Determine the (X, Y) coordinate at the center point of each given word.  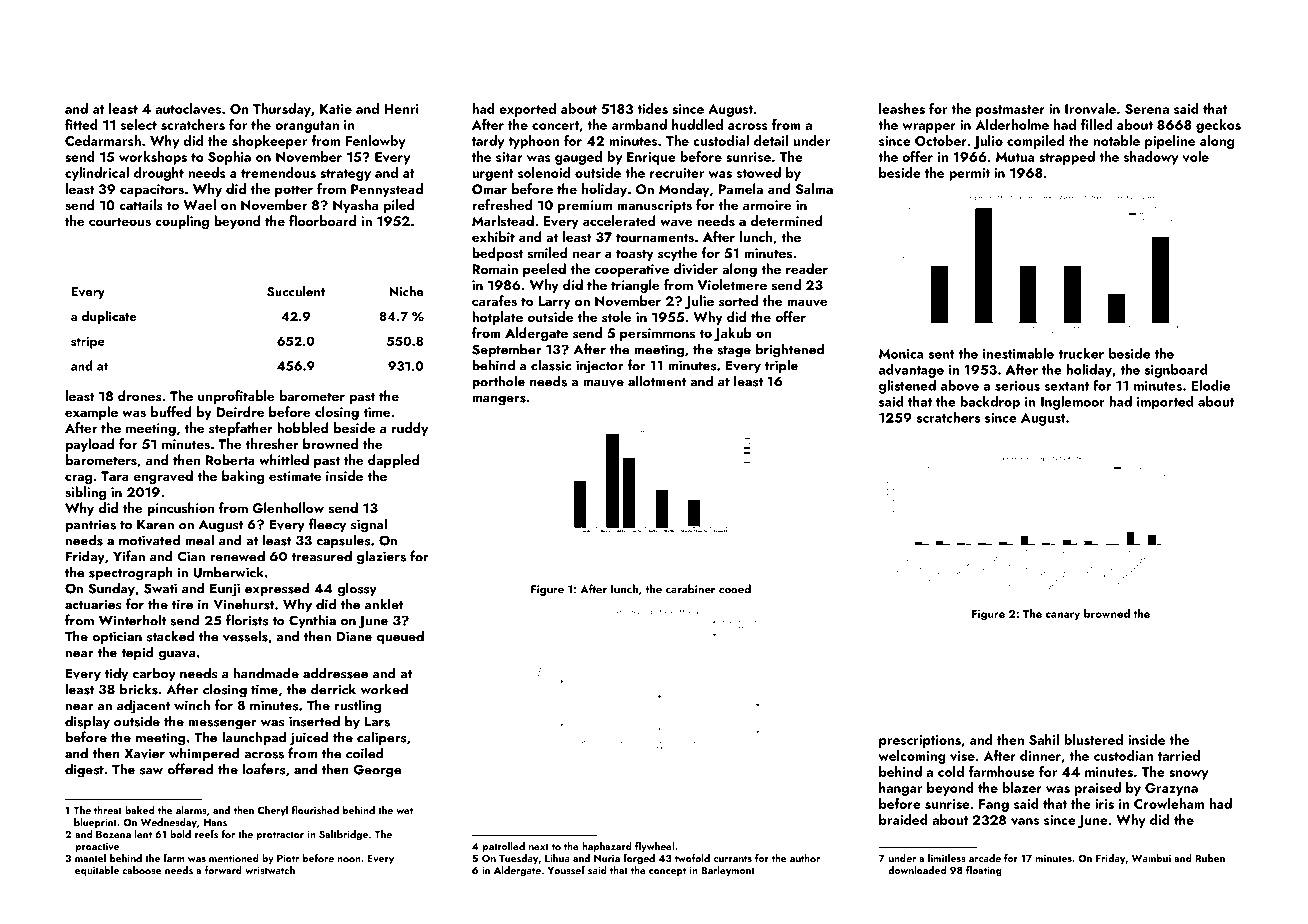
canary (1063, 616)
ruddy (410, 429)
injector (599, 367)
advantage (911, 371)
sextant (1066, 386)
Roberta (230, 459)
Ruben (1210, 858)
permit (969, 174)
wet (404, 810)
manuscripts (655, 206)
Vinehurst (244, 604)
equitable (97, 871)
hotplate (497, 318)
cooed (735, 589)
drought (159, 174)
